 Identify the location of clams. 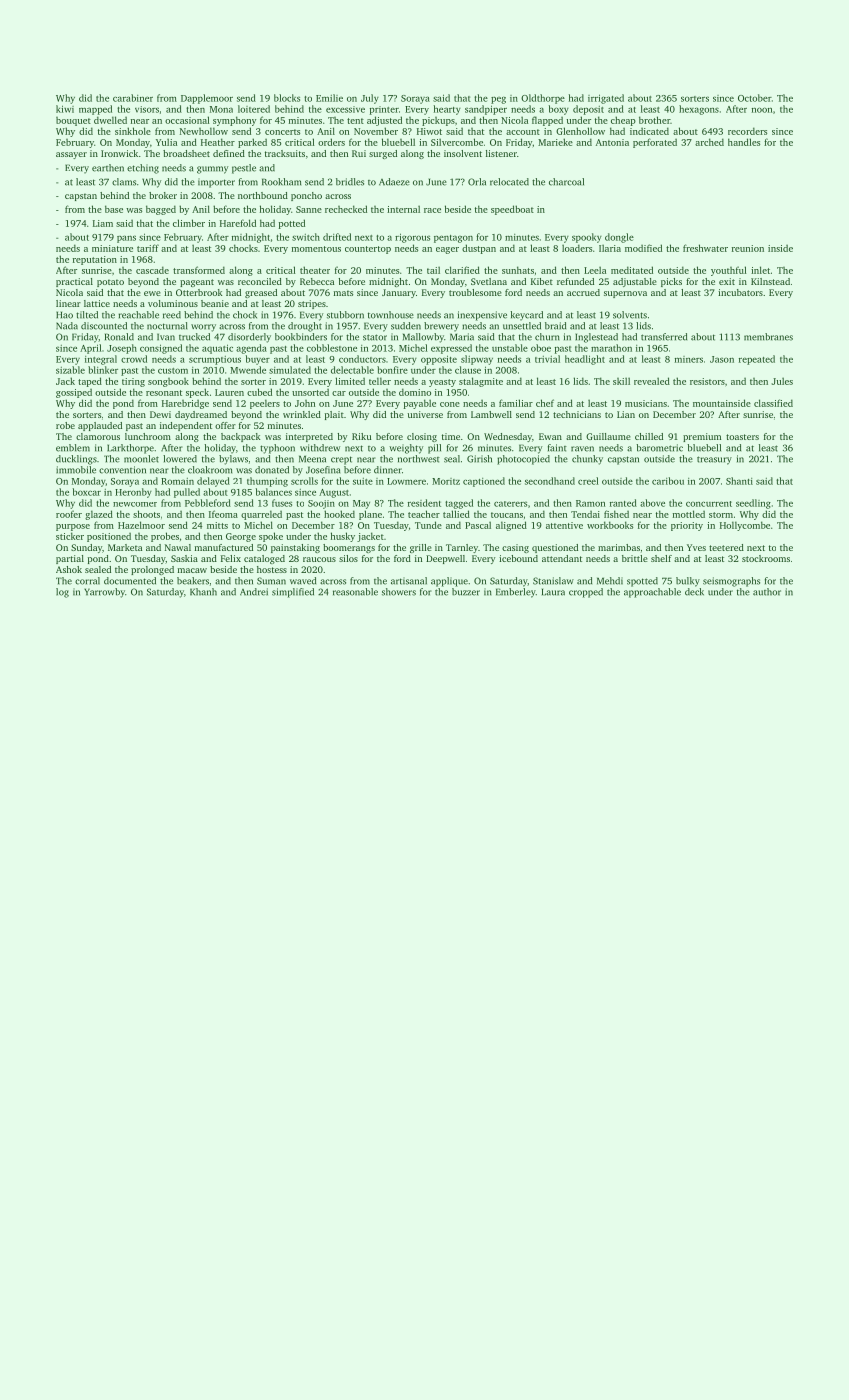
(124, 182).
